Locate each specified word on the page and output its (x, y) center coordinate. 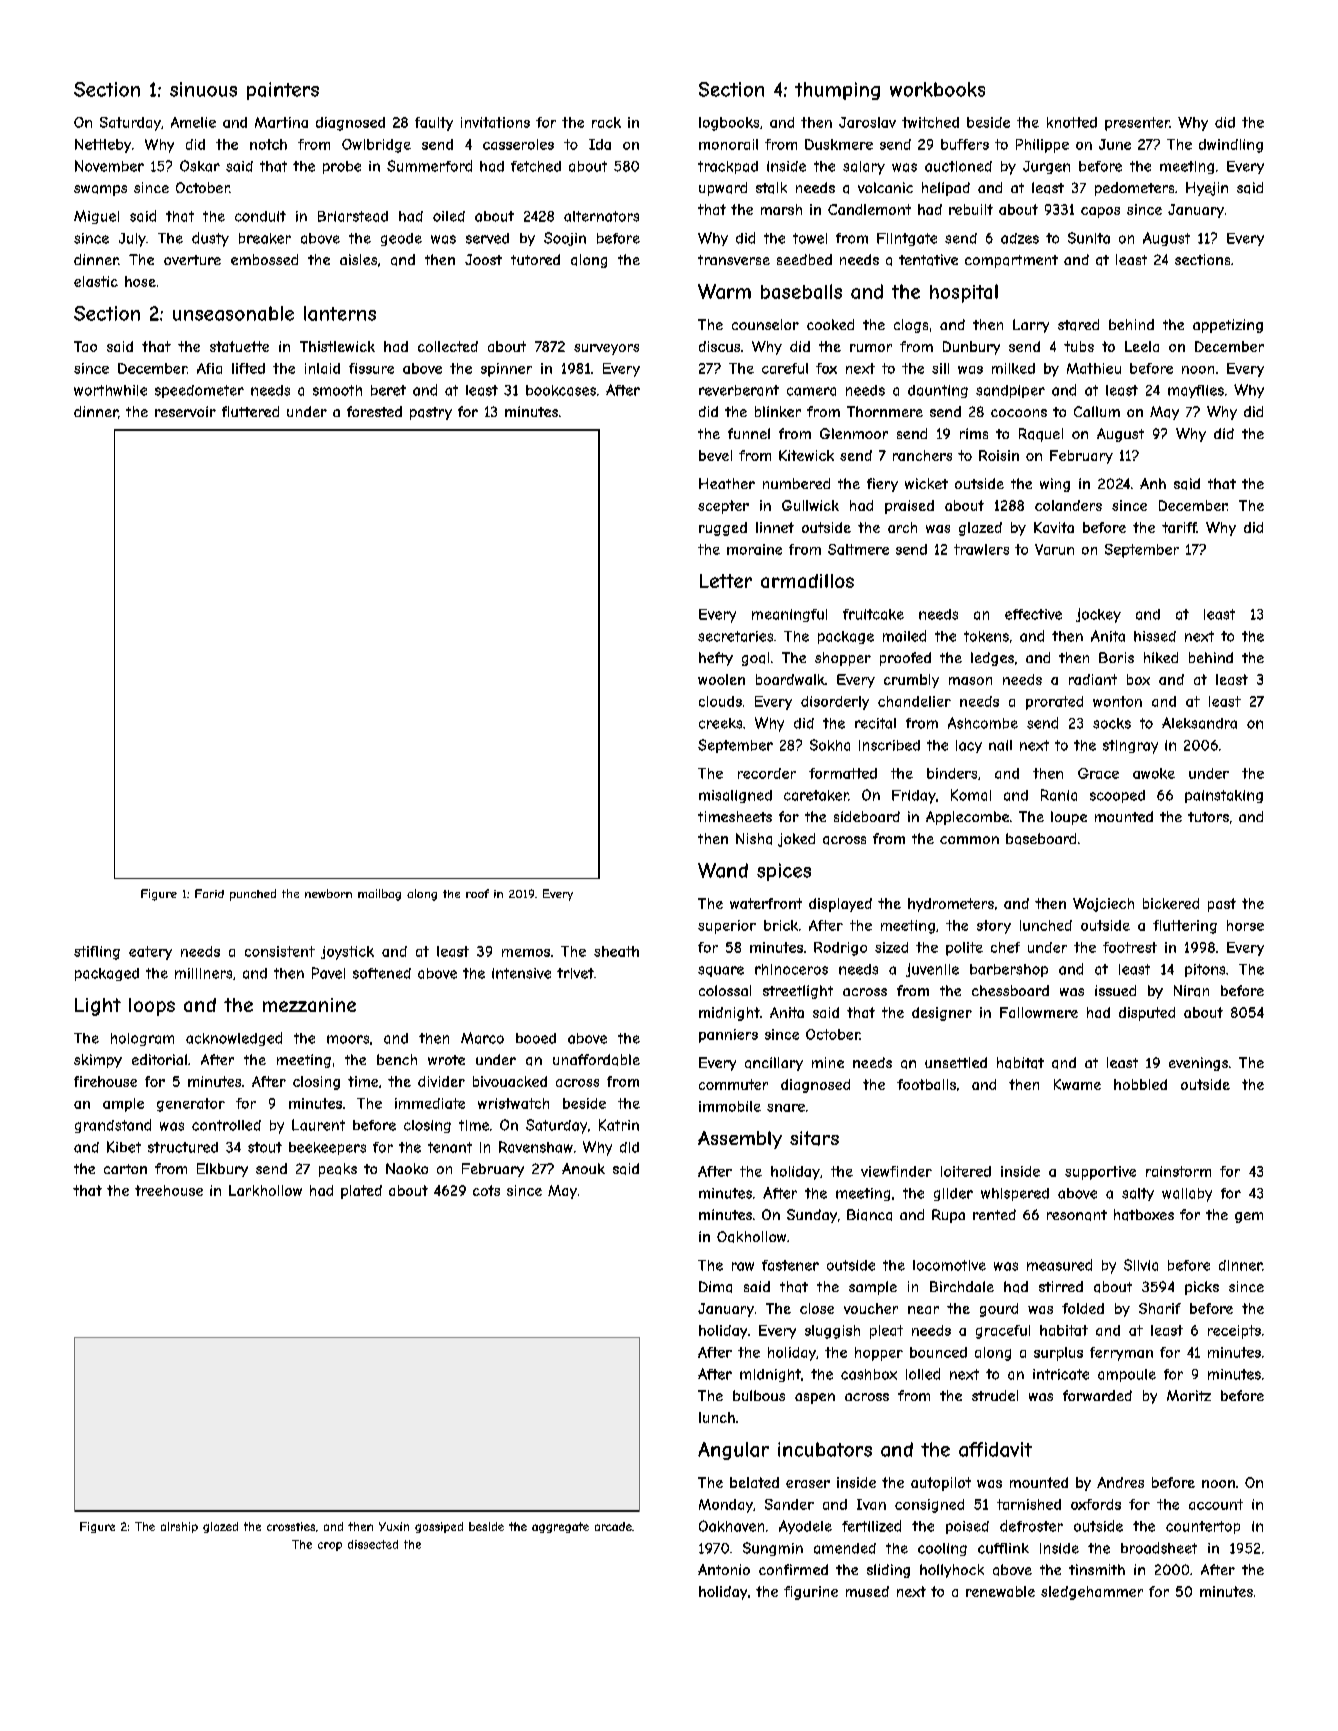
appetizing (1228, 326)
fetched (536, 166)
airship (179, 1527)
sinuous (203, 89)
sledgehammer (1092, 1593)
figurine (811, 1593)
